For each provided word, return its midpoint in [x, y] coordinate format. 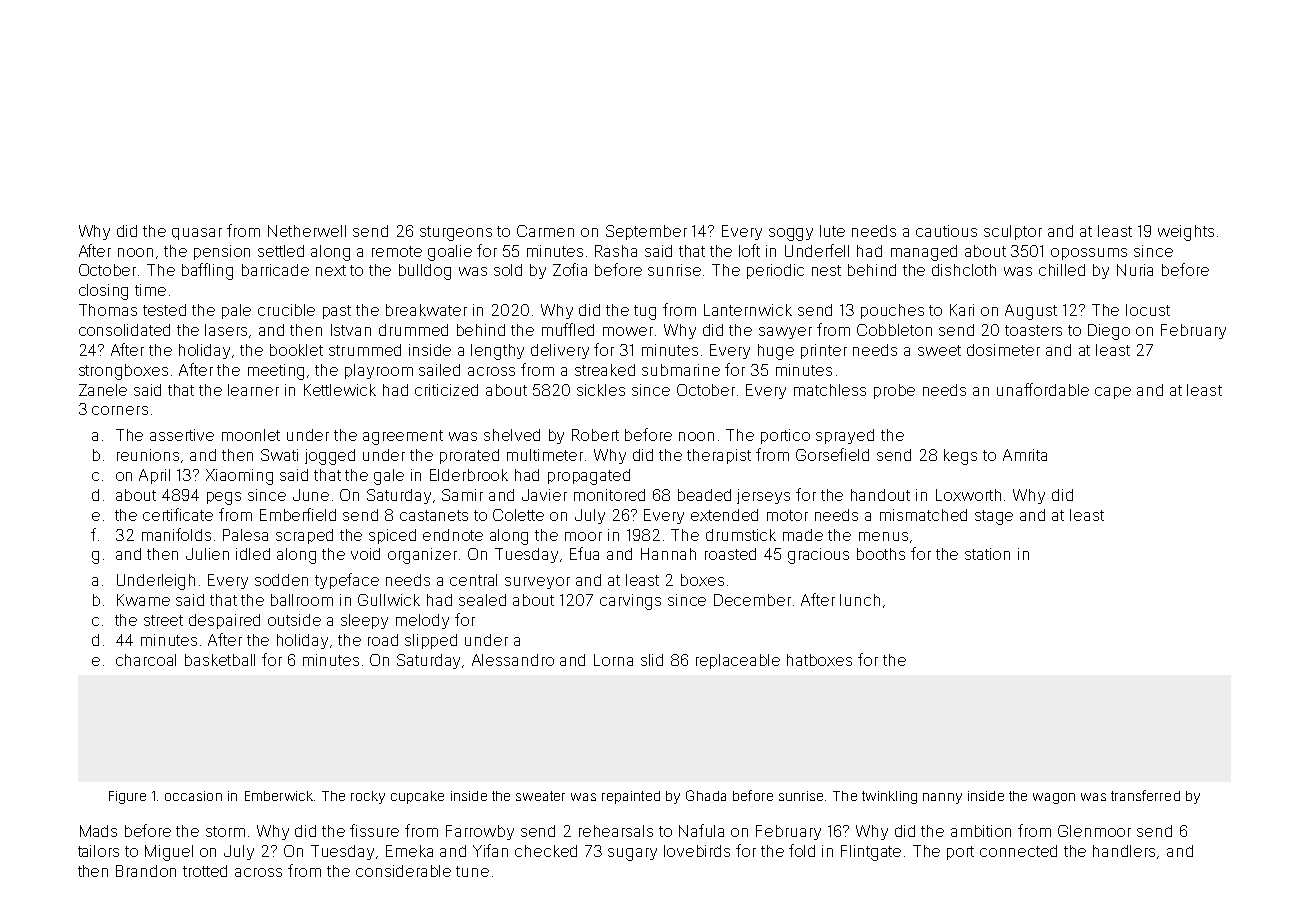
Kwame [143, 600]
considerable [403, 871]
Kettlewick [340, 390]
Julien [207, 554]
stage [994, 517]
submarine [681, 370]
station [987, 554]
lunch [860, 600]
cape [1113, 393]
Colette [518, 515]
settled [281, 251]
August [1031, 312]
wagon [1054, 798]
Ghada [706, 795]
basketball [220, 660]
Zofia [570, 269]
